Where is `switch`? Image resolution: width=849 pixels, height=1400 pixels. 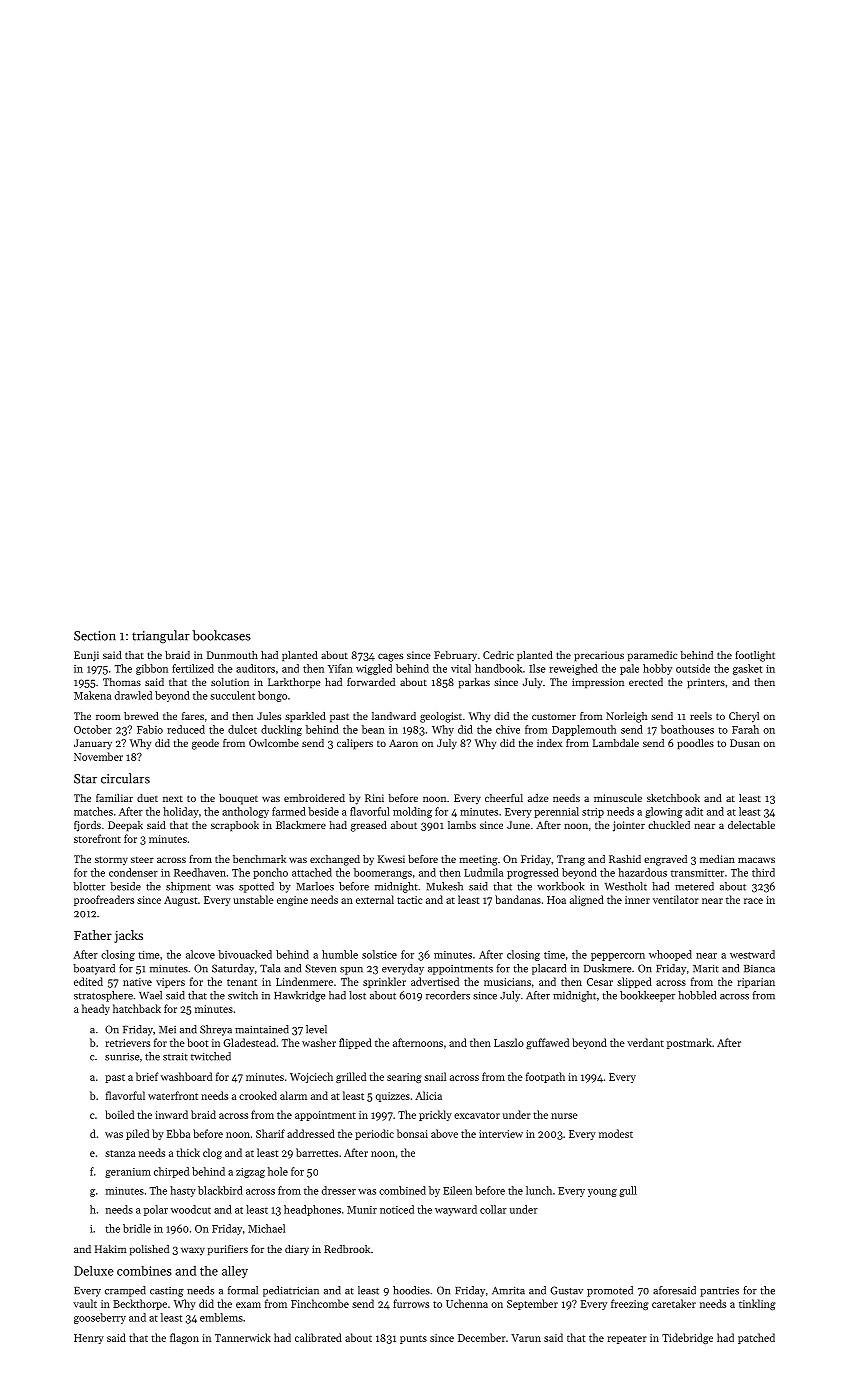
switch is located at coordinates (243, 995).
